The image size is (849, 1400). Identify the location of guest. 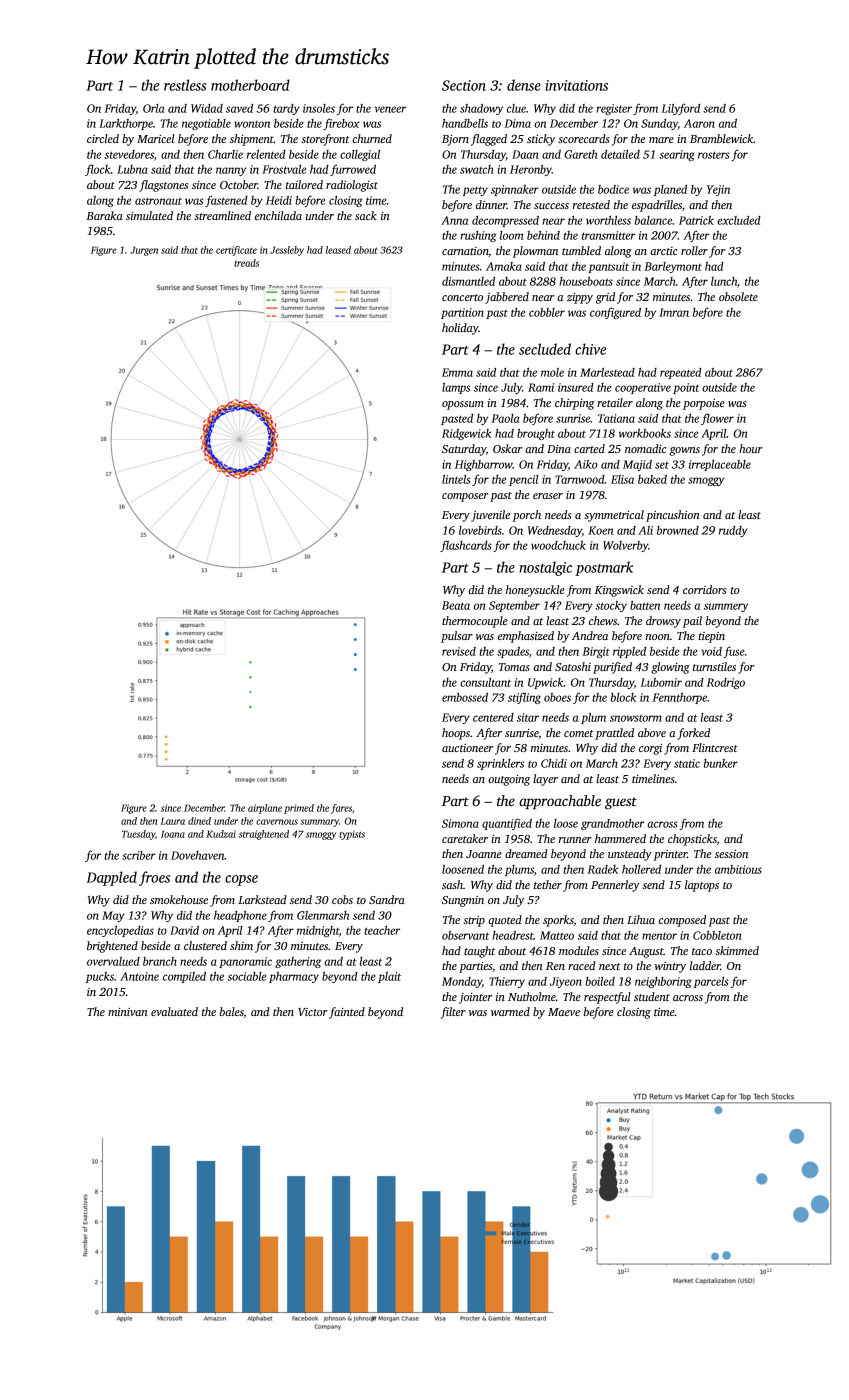
(621, 803).
